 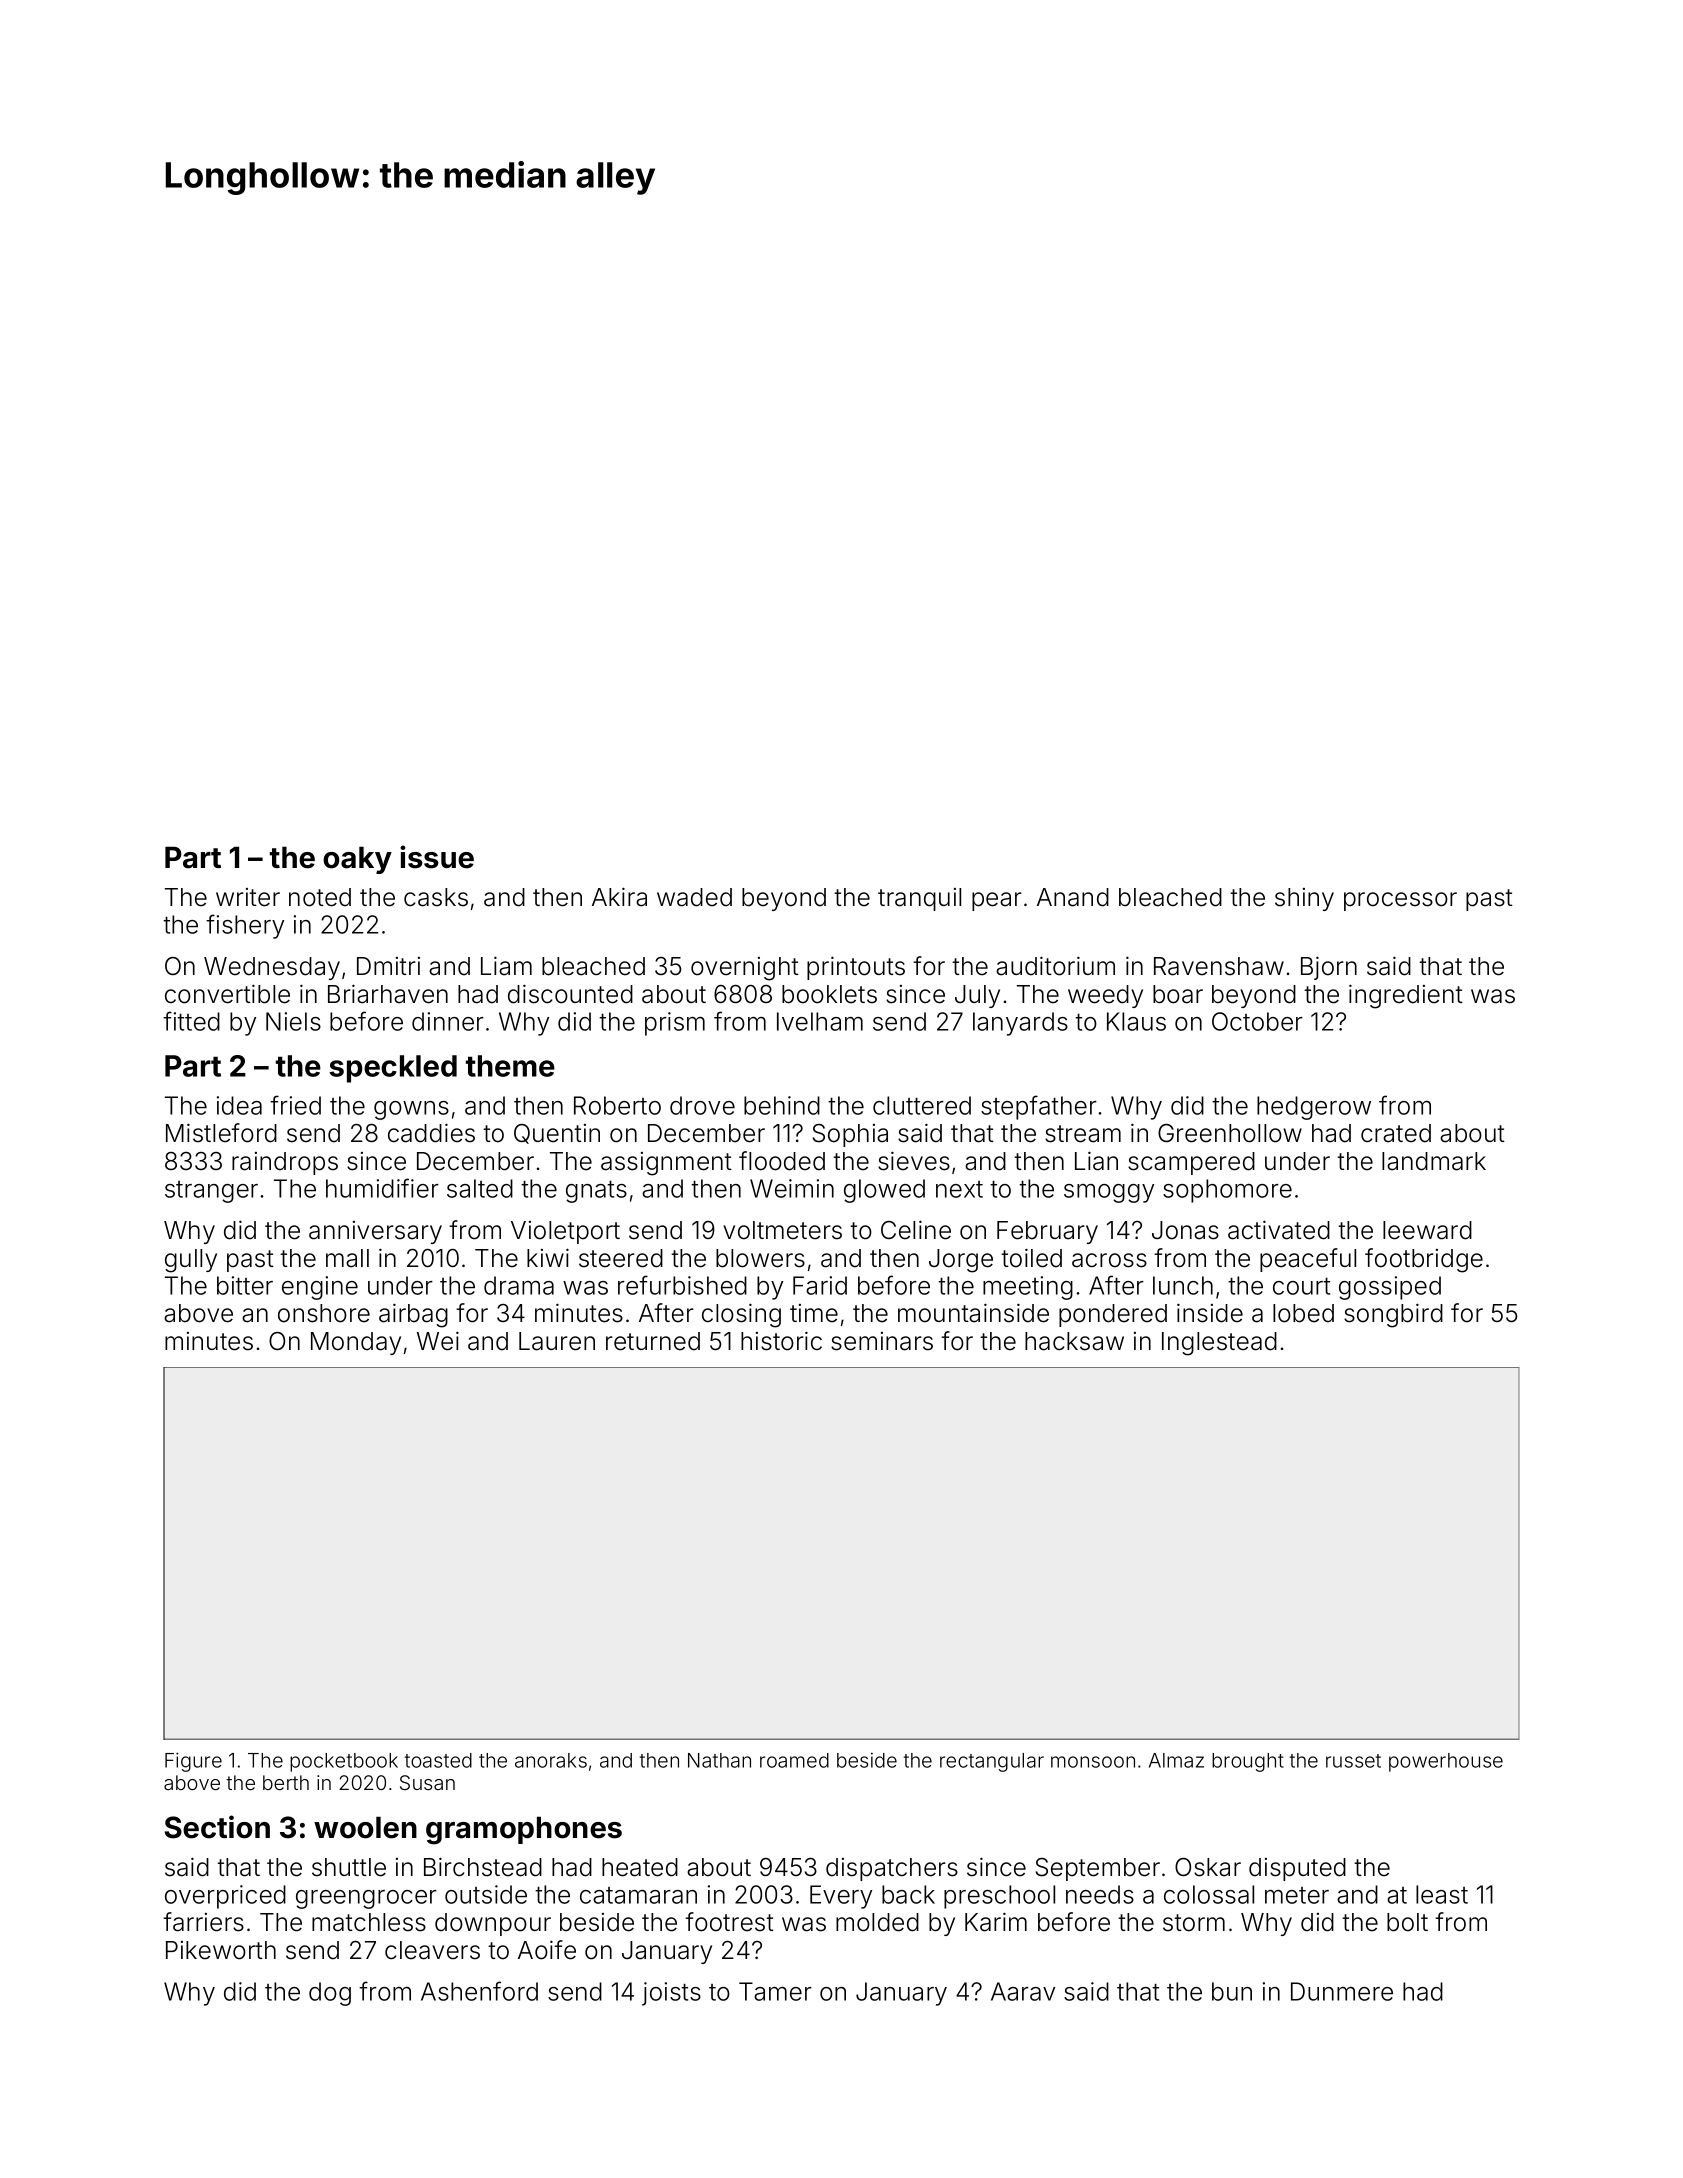 What do you see at coordinates (437, 857) in the image?
I see `issue` at bounding box center [437, 857].
